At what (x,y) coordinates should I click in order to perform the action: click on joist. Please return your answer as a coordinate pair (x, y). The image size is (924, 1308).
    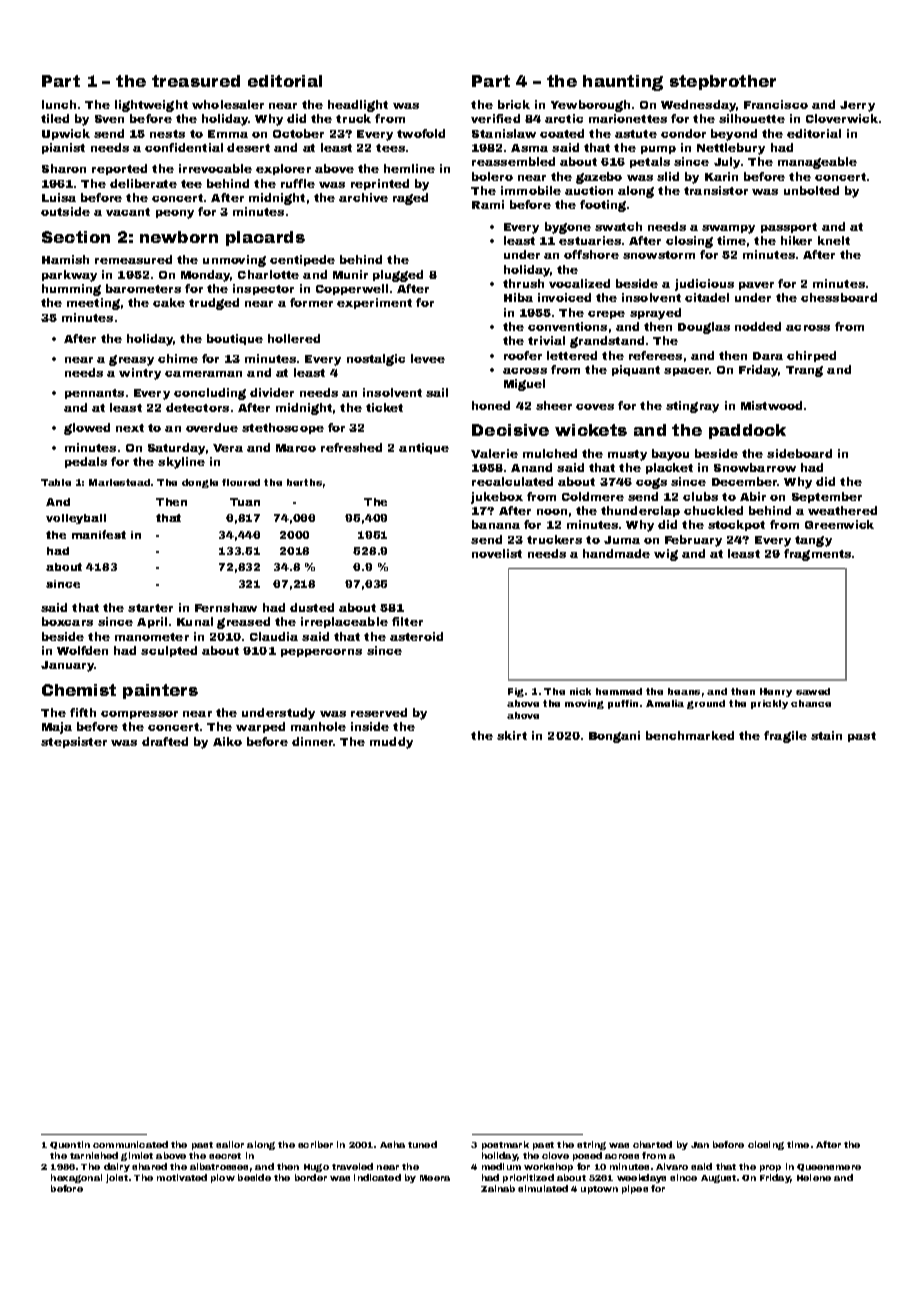
    Looking at the image, I should click on (117, 1178).
